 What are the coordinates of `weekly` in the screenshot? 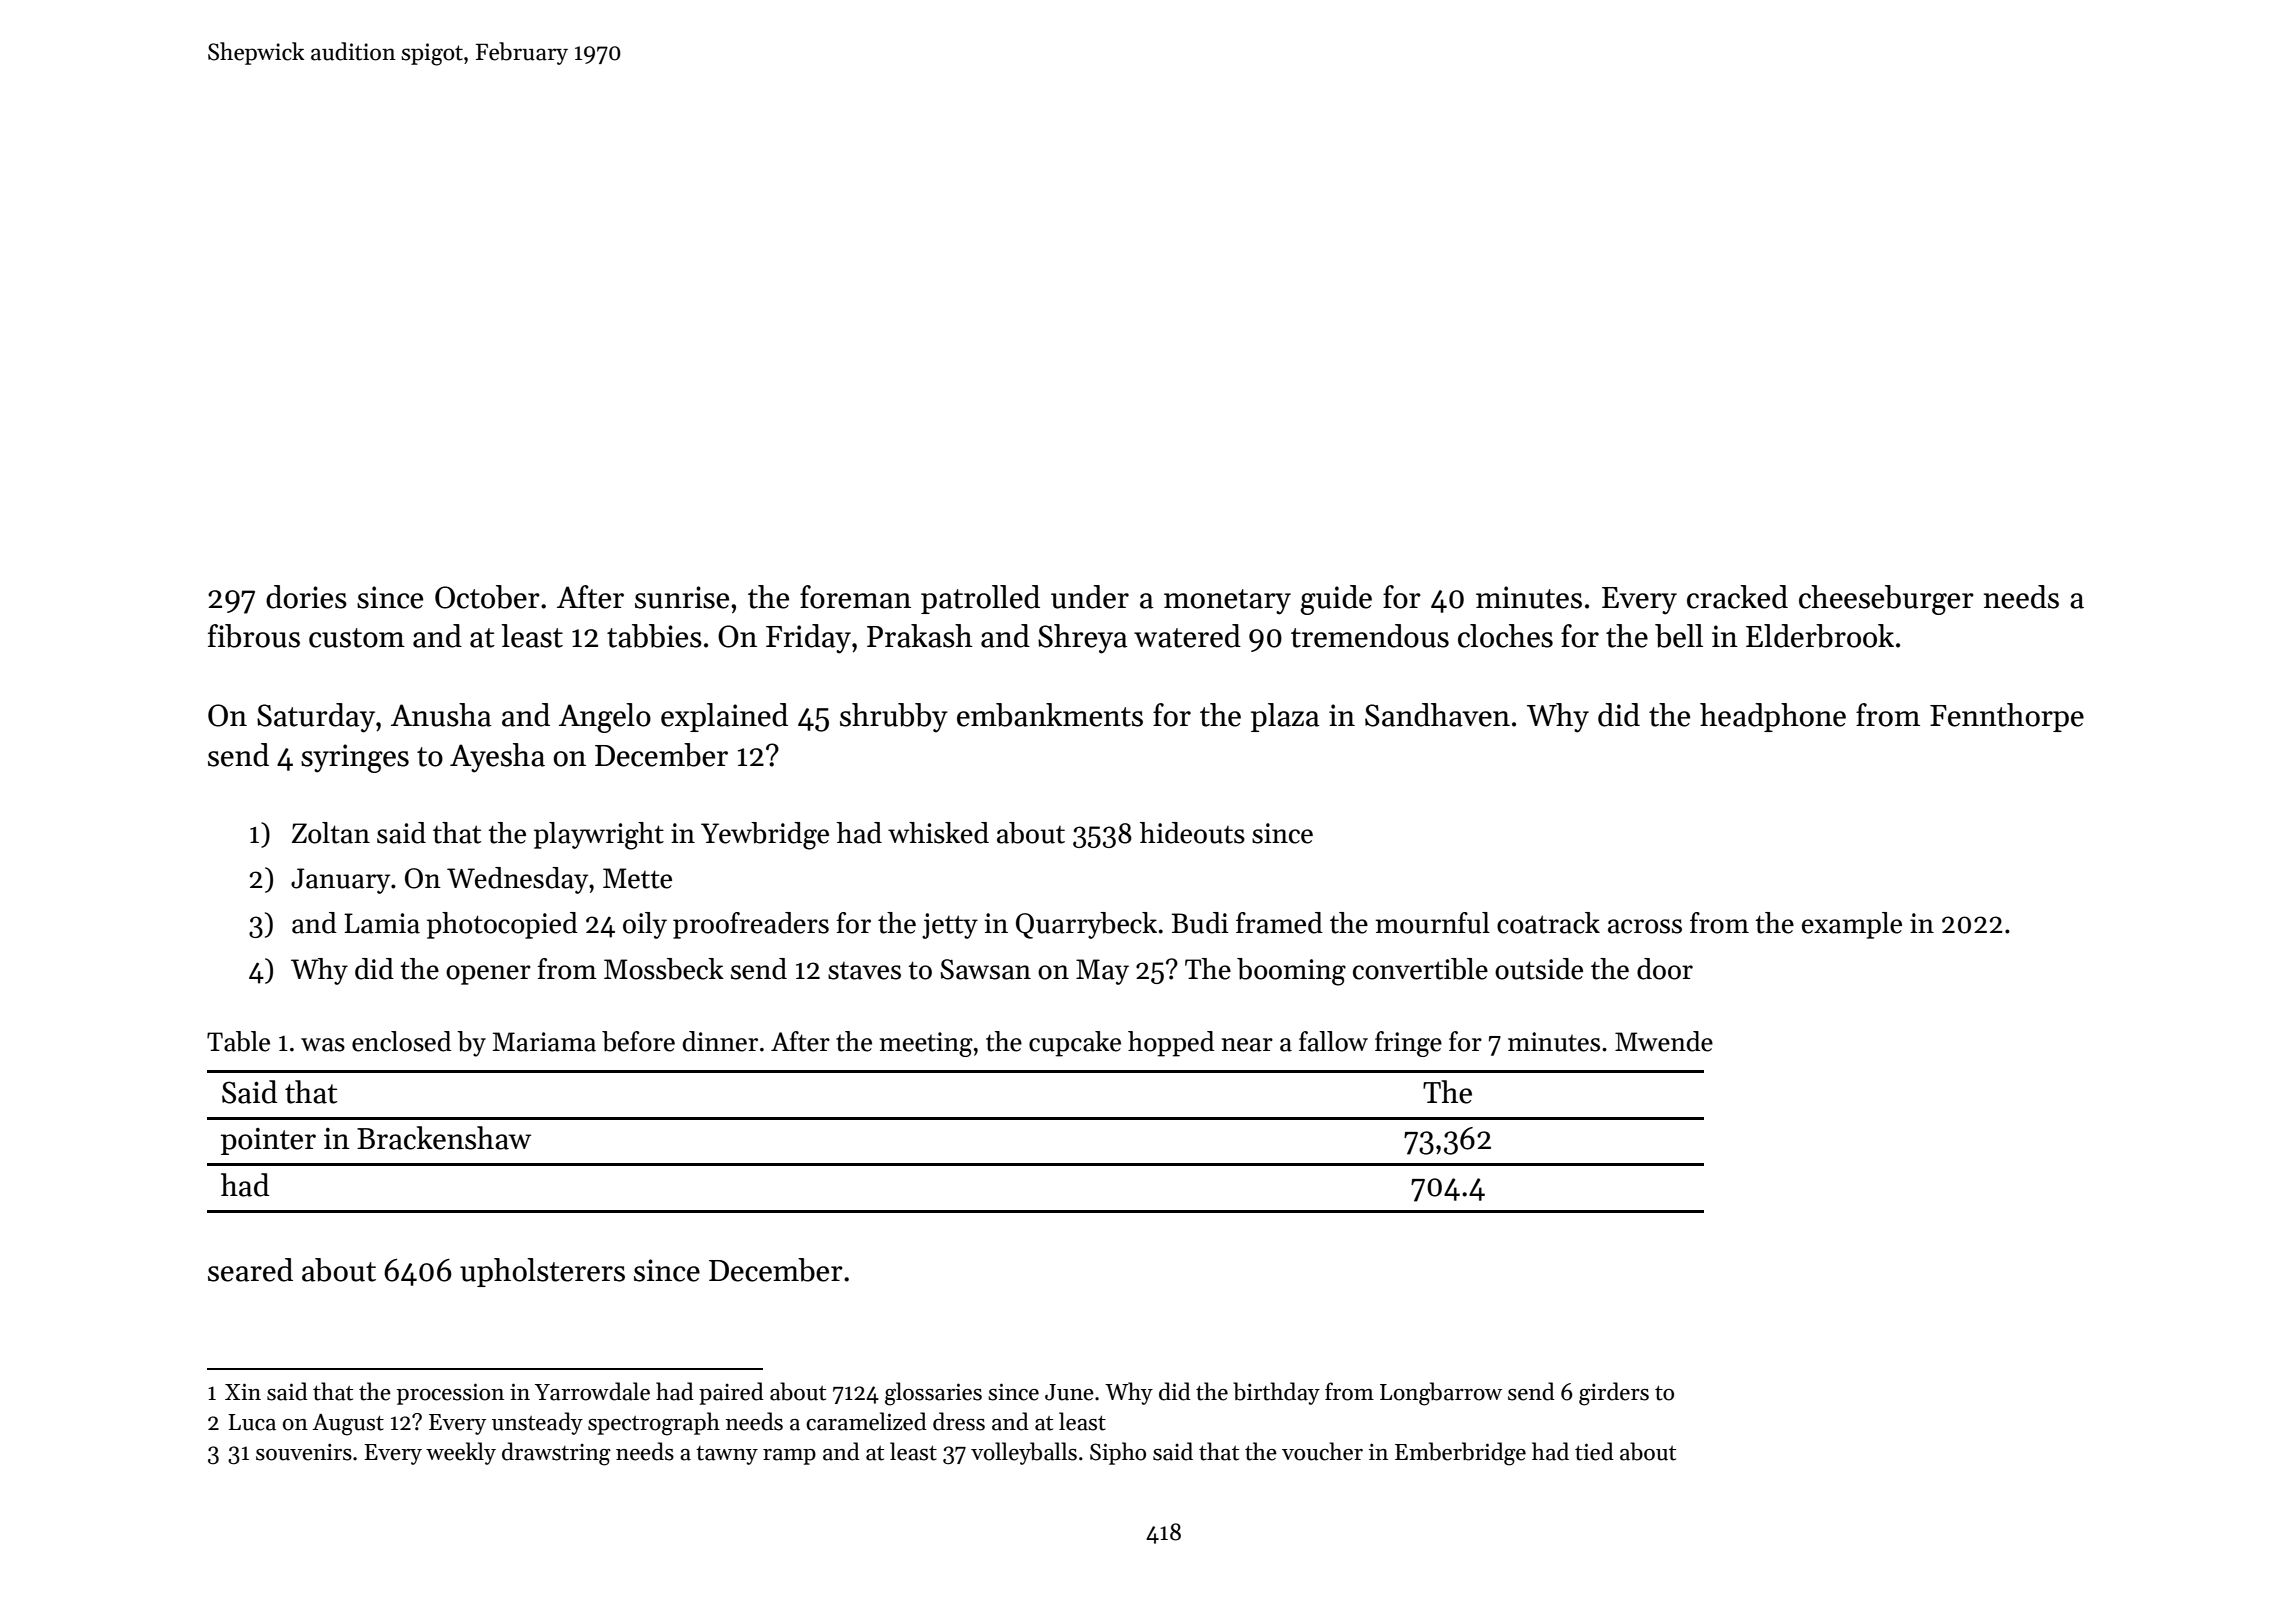 It's located at (461, 1453).
